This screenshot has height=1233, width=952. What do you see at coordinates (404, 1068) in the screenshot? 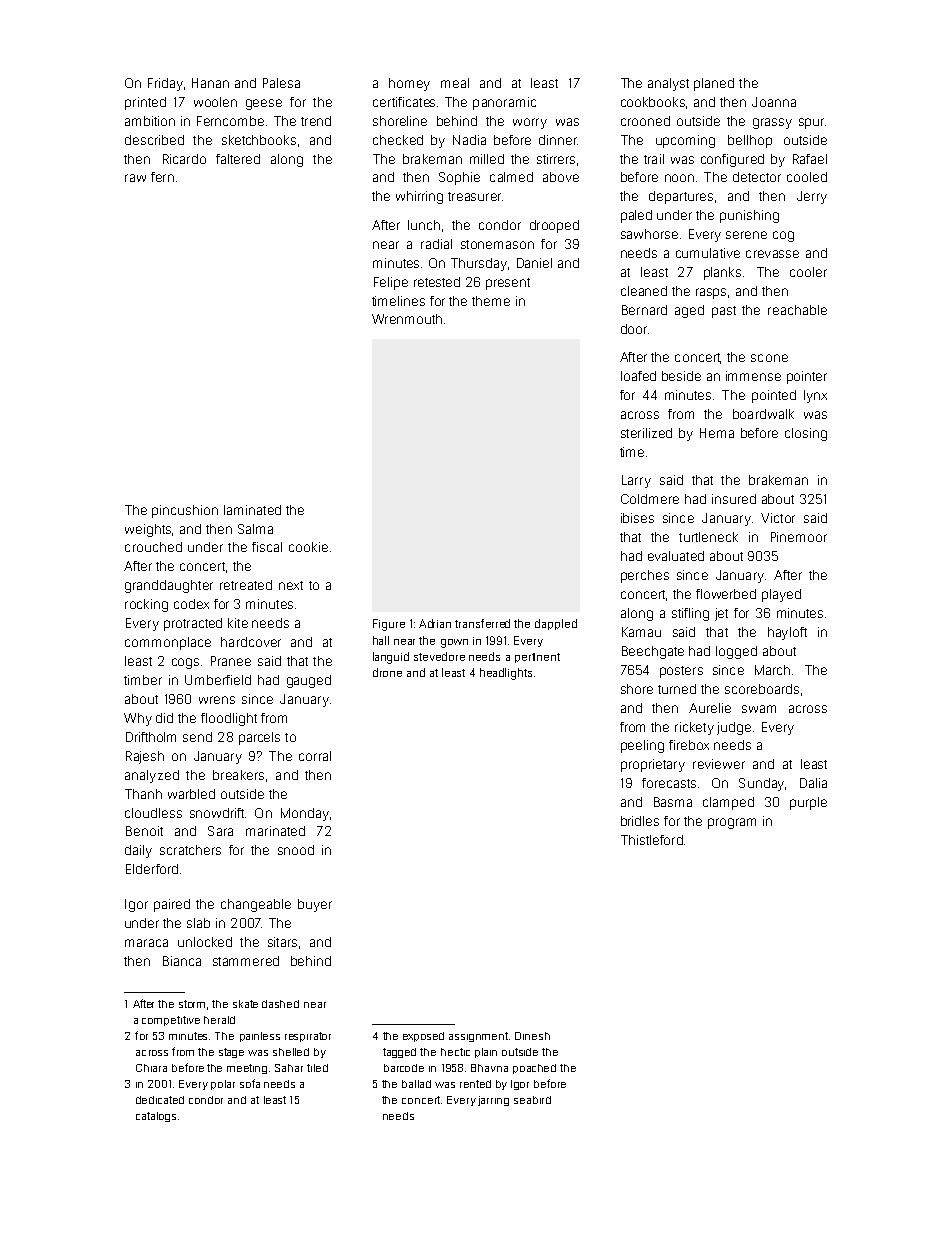
I see `barcode` at bounding box center [404, 1068].
